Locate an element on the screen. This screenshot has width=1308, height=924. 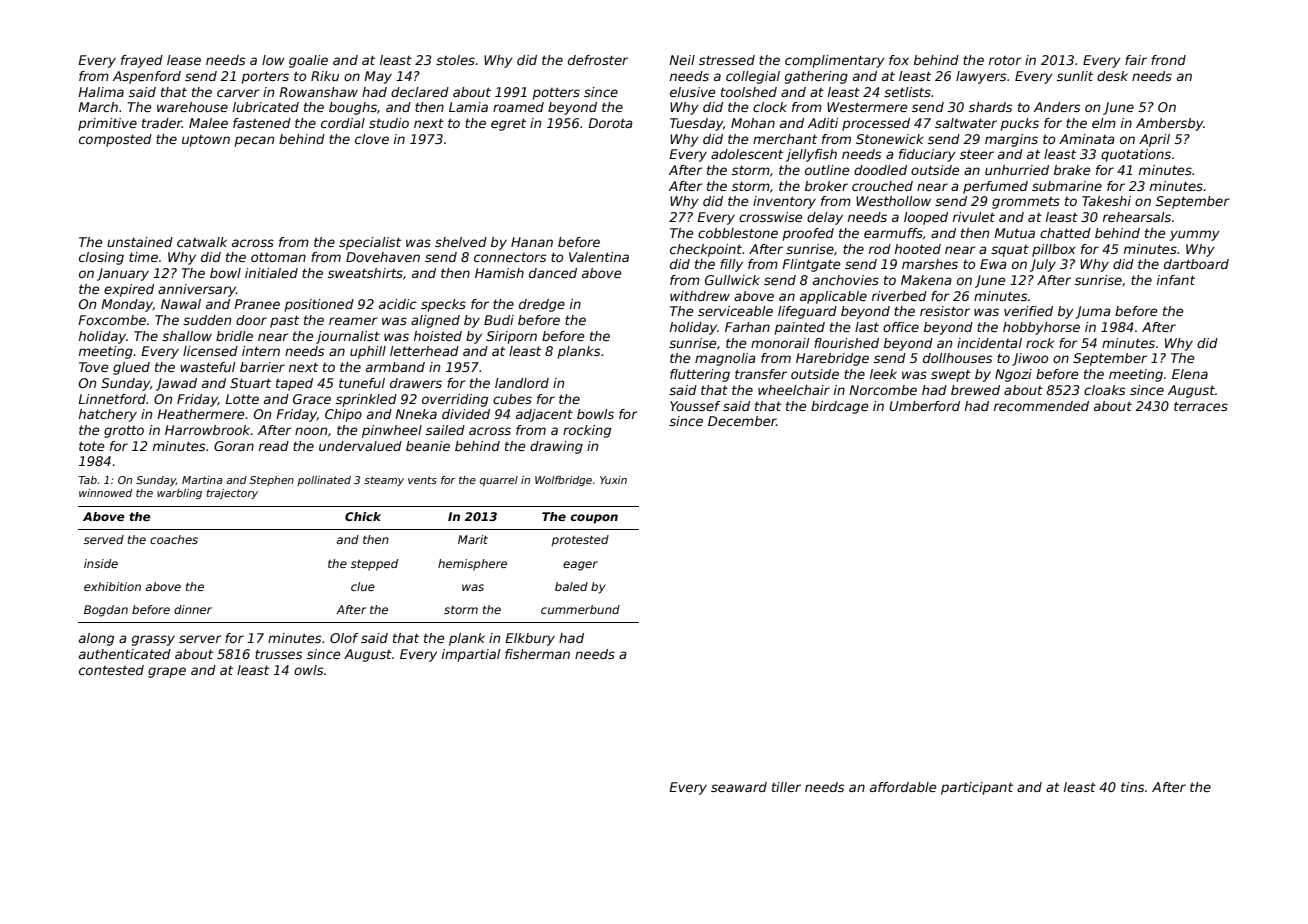
pecan is located at coordinates (254, 141).
